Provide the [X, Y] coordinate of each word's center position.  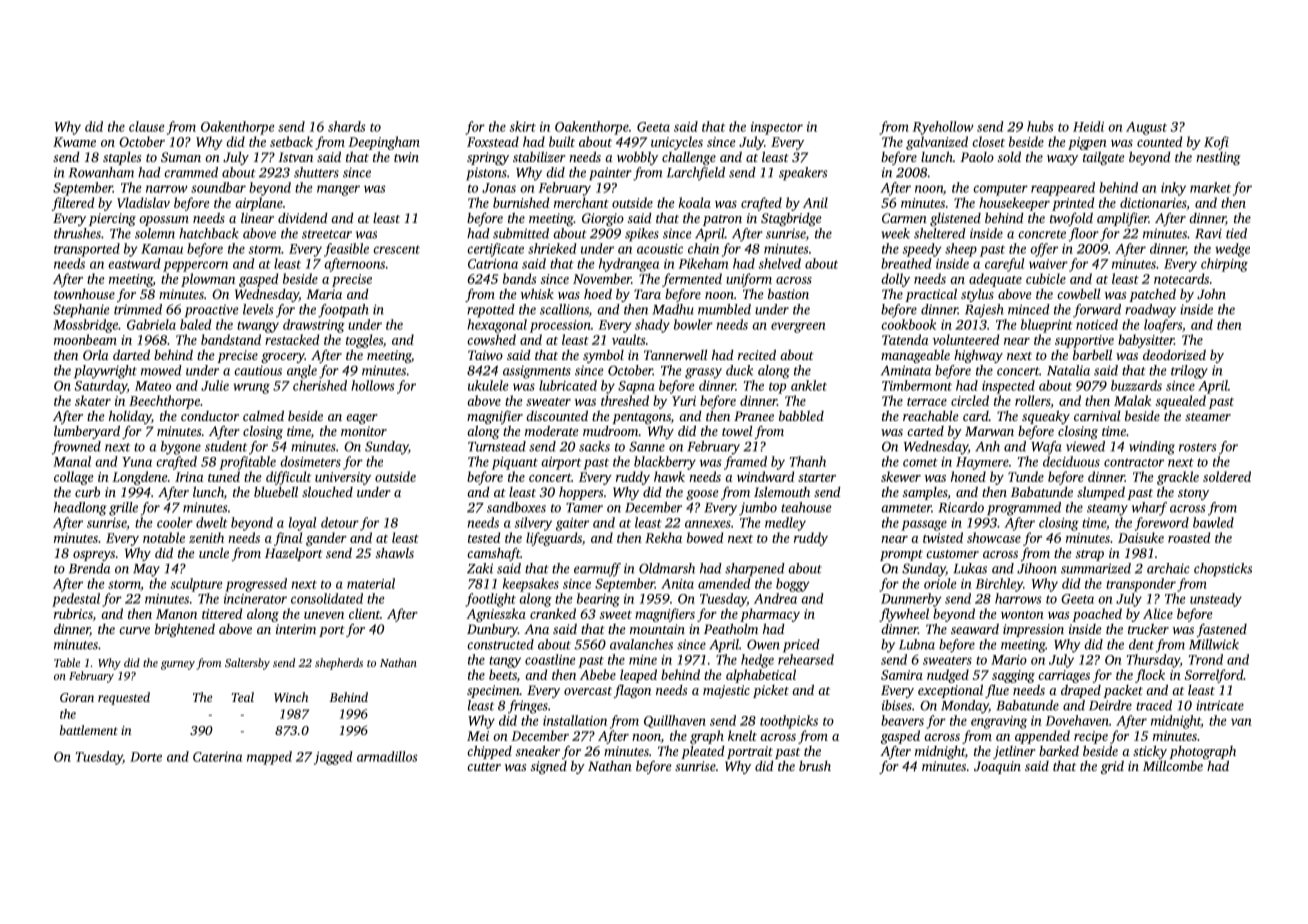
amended [724, 583]
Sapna [636, 387]
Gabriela [151, 324]
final [288, 539]
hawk [669, 476]
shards [347, 126]
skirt [522, 126]
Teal [242, 697]
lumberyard [87, 432]
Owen [763, 644]
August [1146, 128]
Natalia [1068, 370]
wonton [1022, 615]
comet [920, 462]
